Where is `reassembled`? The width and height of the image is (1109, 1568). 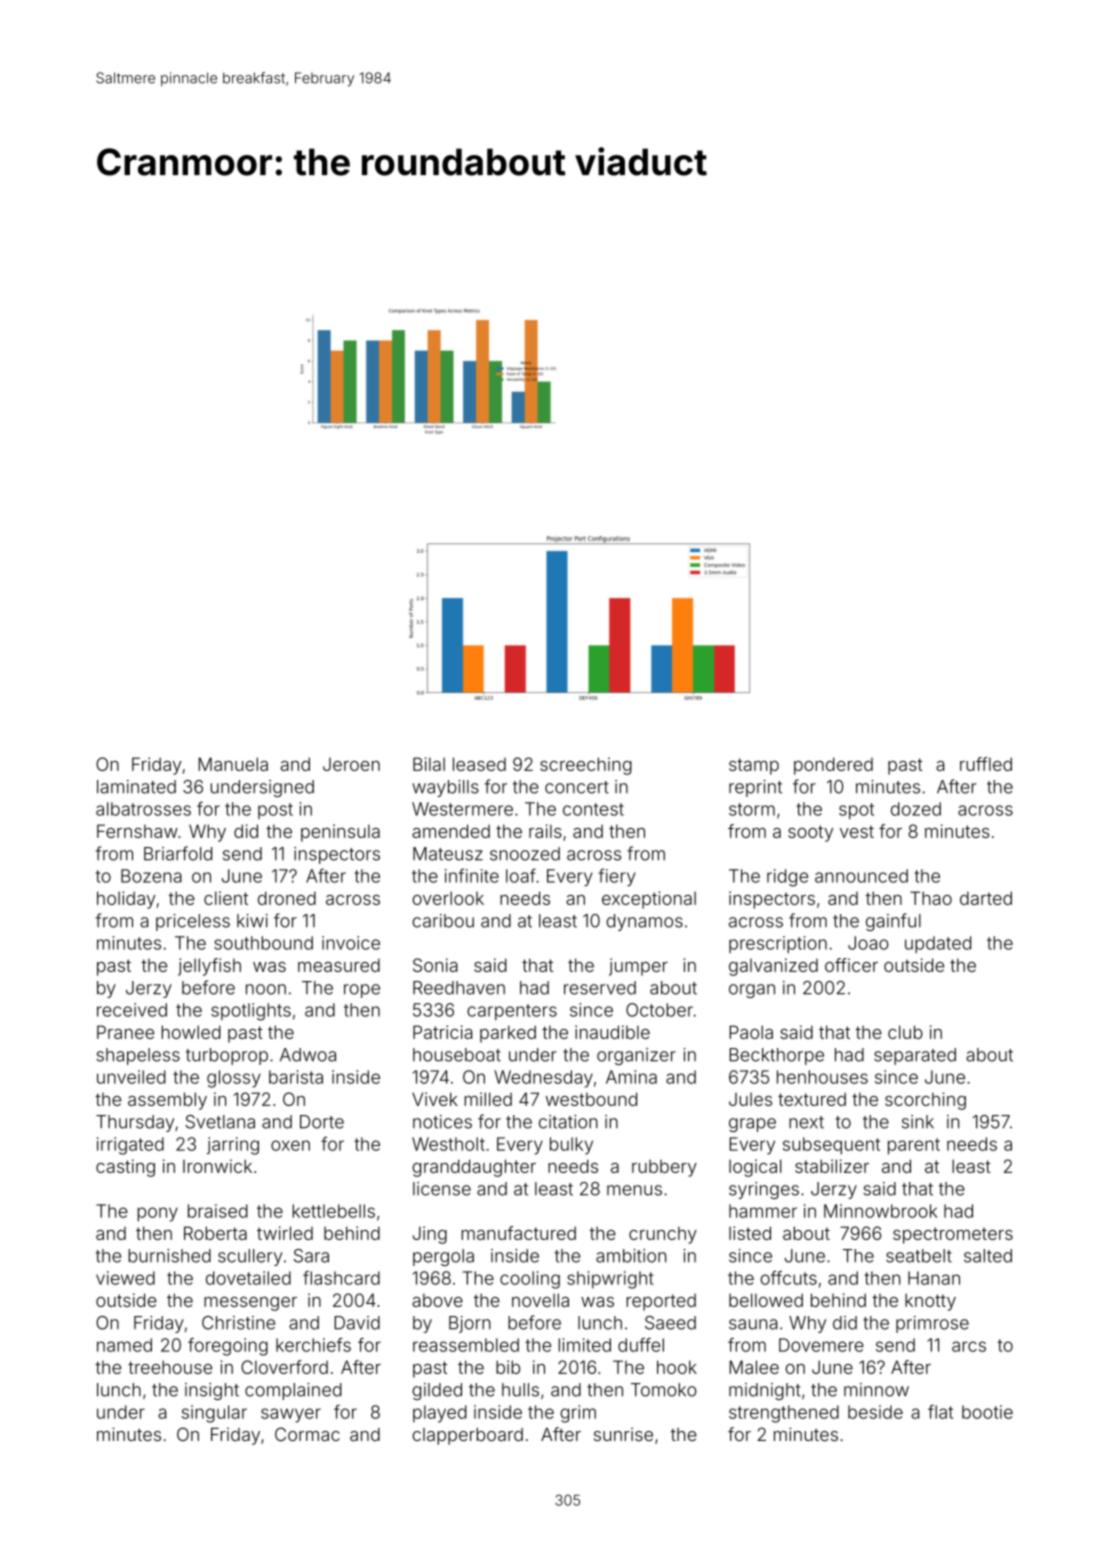 reassembled is located at coordinates (466, 1345).
